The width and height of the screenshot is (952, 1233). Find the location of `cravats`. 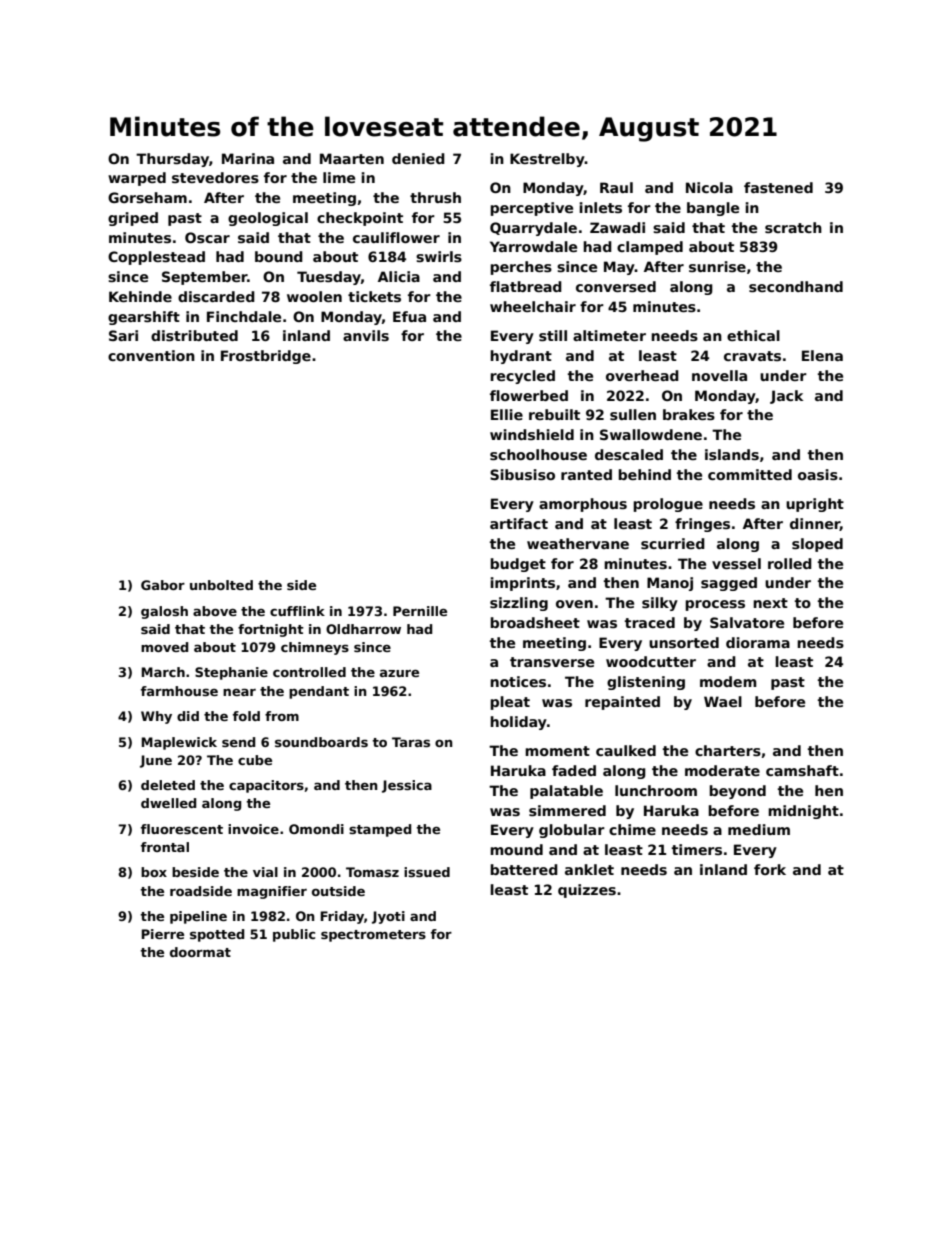

cravats is located at coordinates (752, 356).
